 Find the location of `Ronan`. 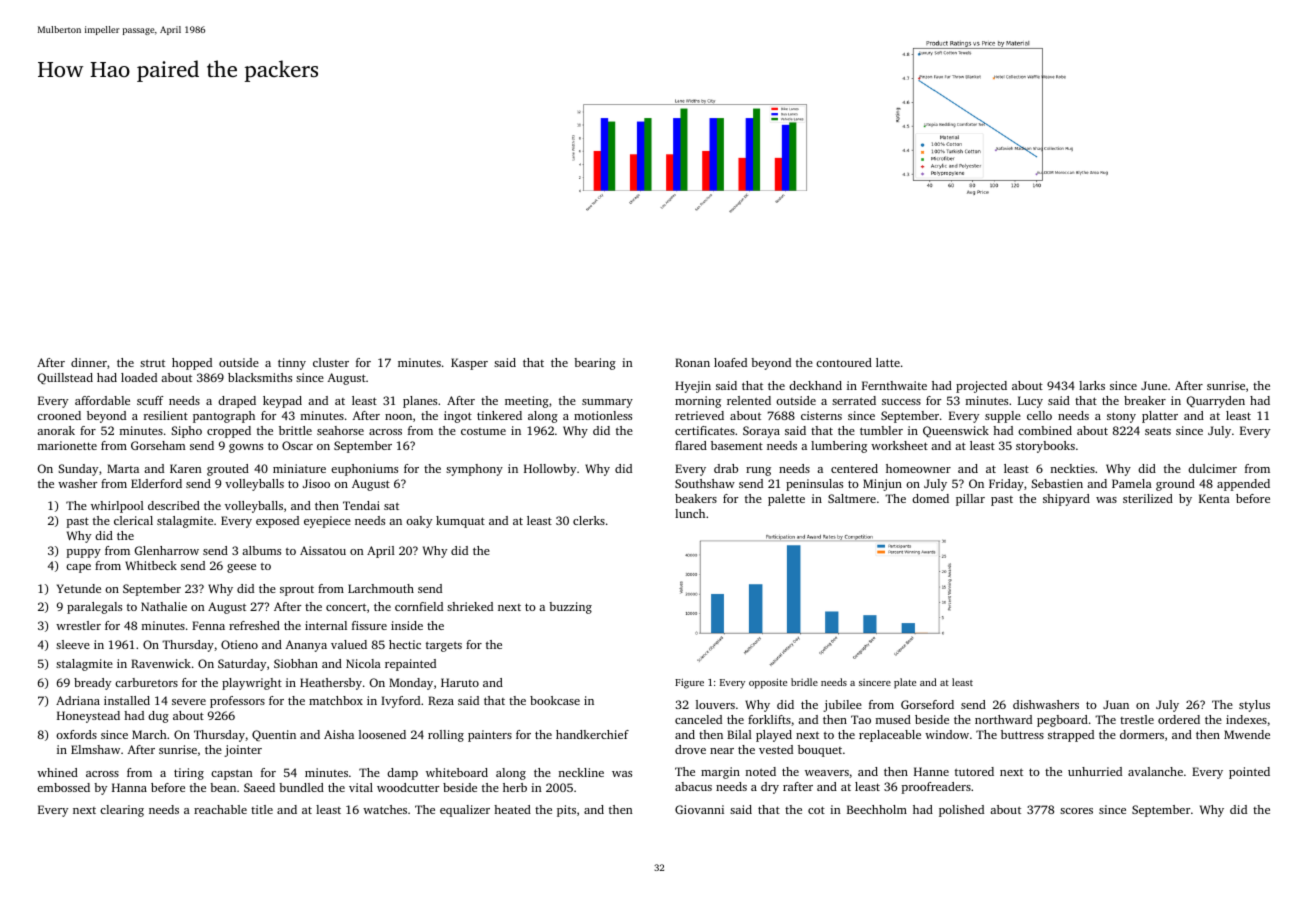

Ronan is located at coordinates (692, 362).
